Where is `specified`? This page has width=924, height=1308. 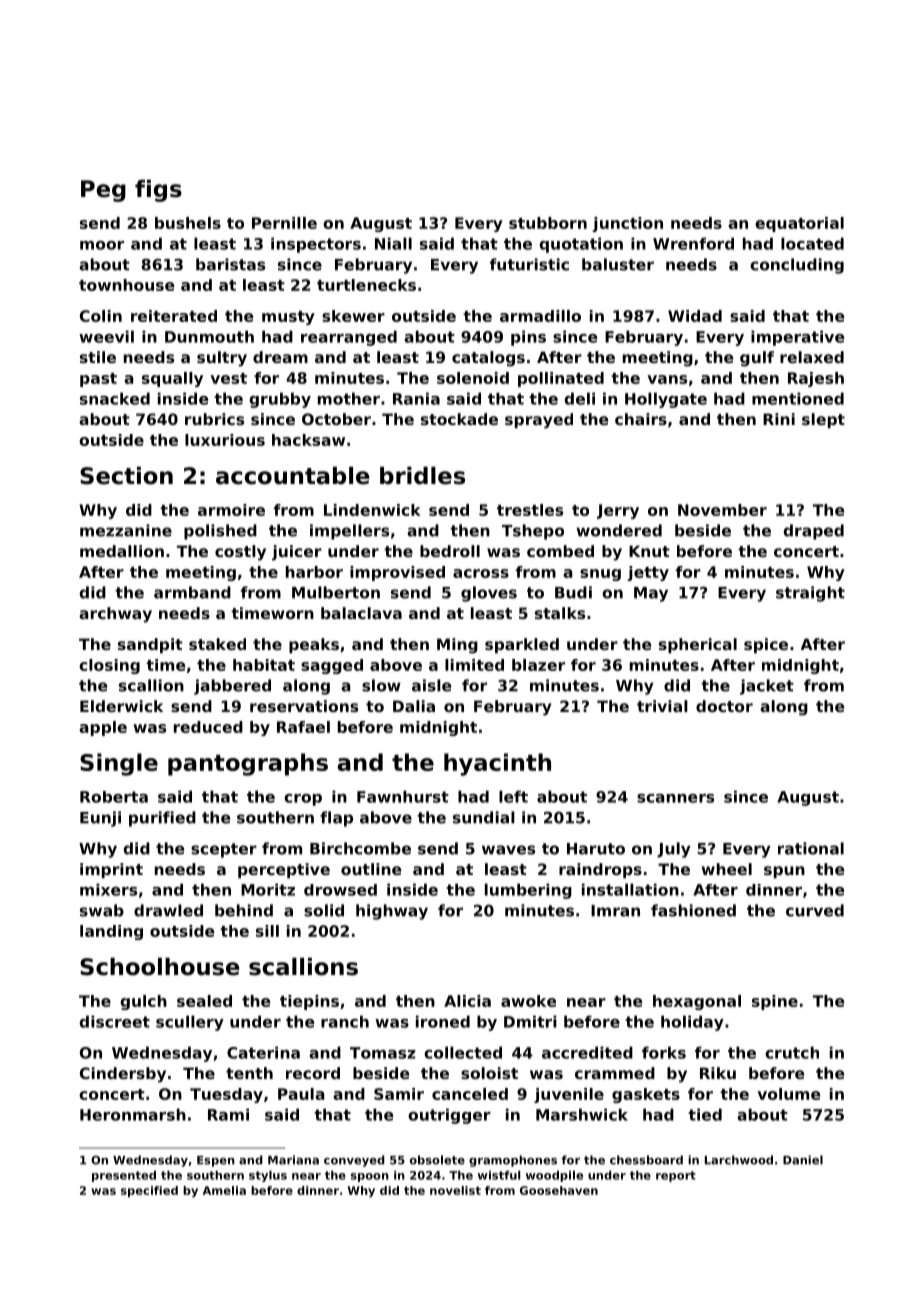 specified is located at coordinates (149, 1191).
